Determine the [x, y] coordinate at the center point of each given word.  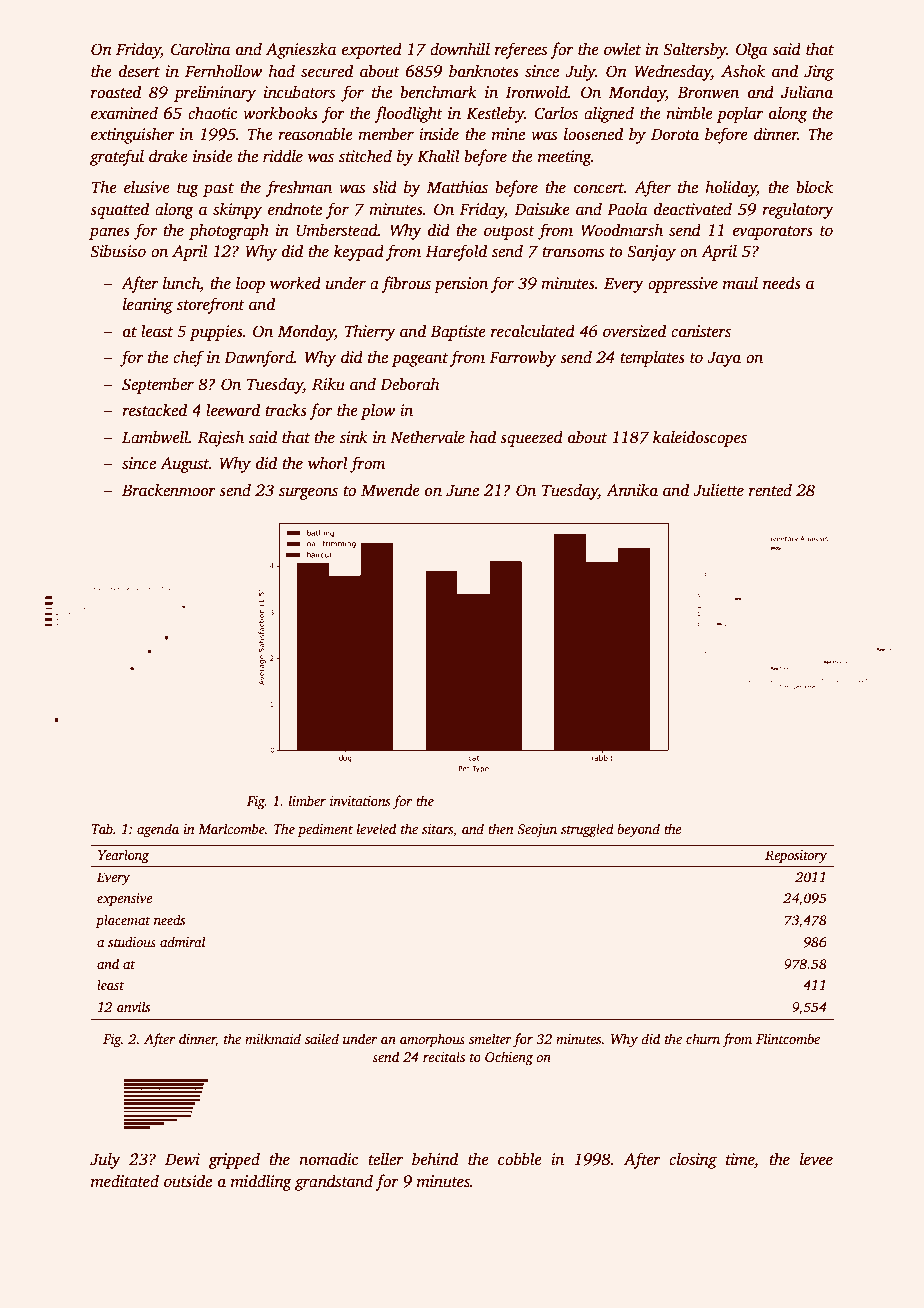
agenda [158, 830]
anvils [133, 1006]
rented [770, 490]
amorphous [432, 1040]
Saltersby [694, 50]
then [501, 828]
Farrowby [523, 358]
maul [740, 283]
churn [703, 1038]
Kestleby [495, 114]
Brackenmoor [169, 490]
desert [139, 71]
